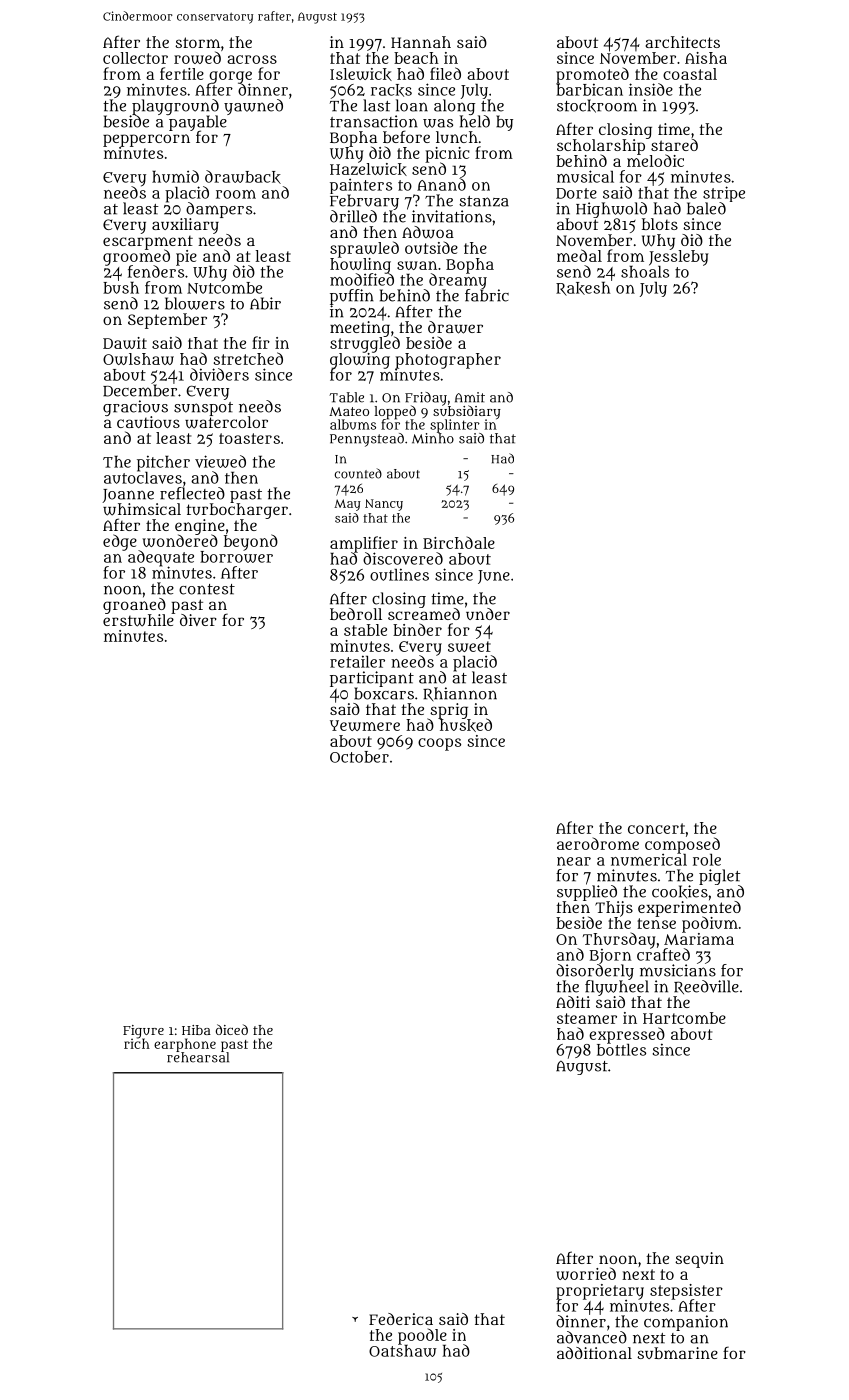 This image has height=1400, width=849. What do you see at coordinates (445, 73) in the image?
I see `filed` at bounding box center [445, 73].
